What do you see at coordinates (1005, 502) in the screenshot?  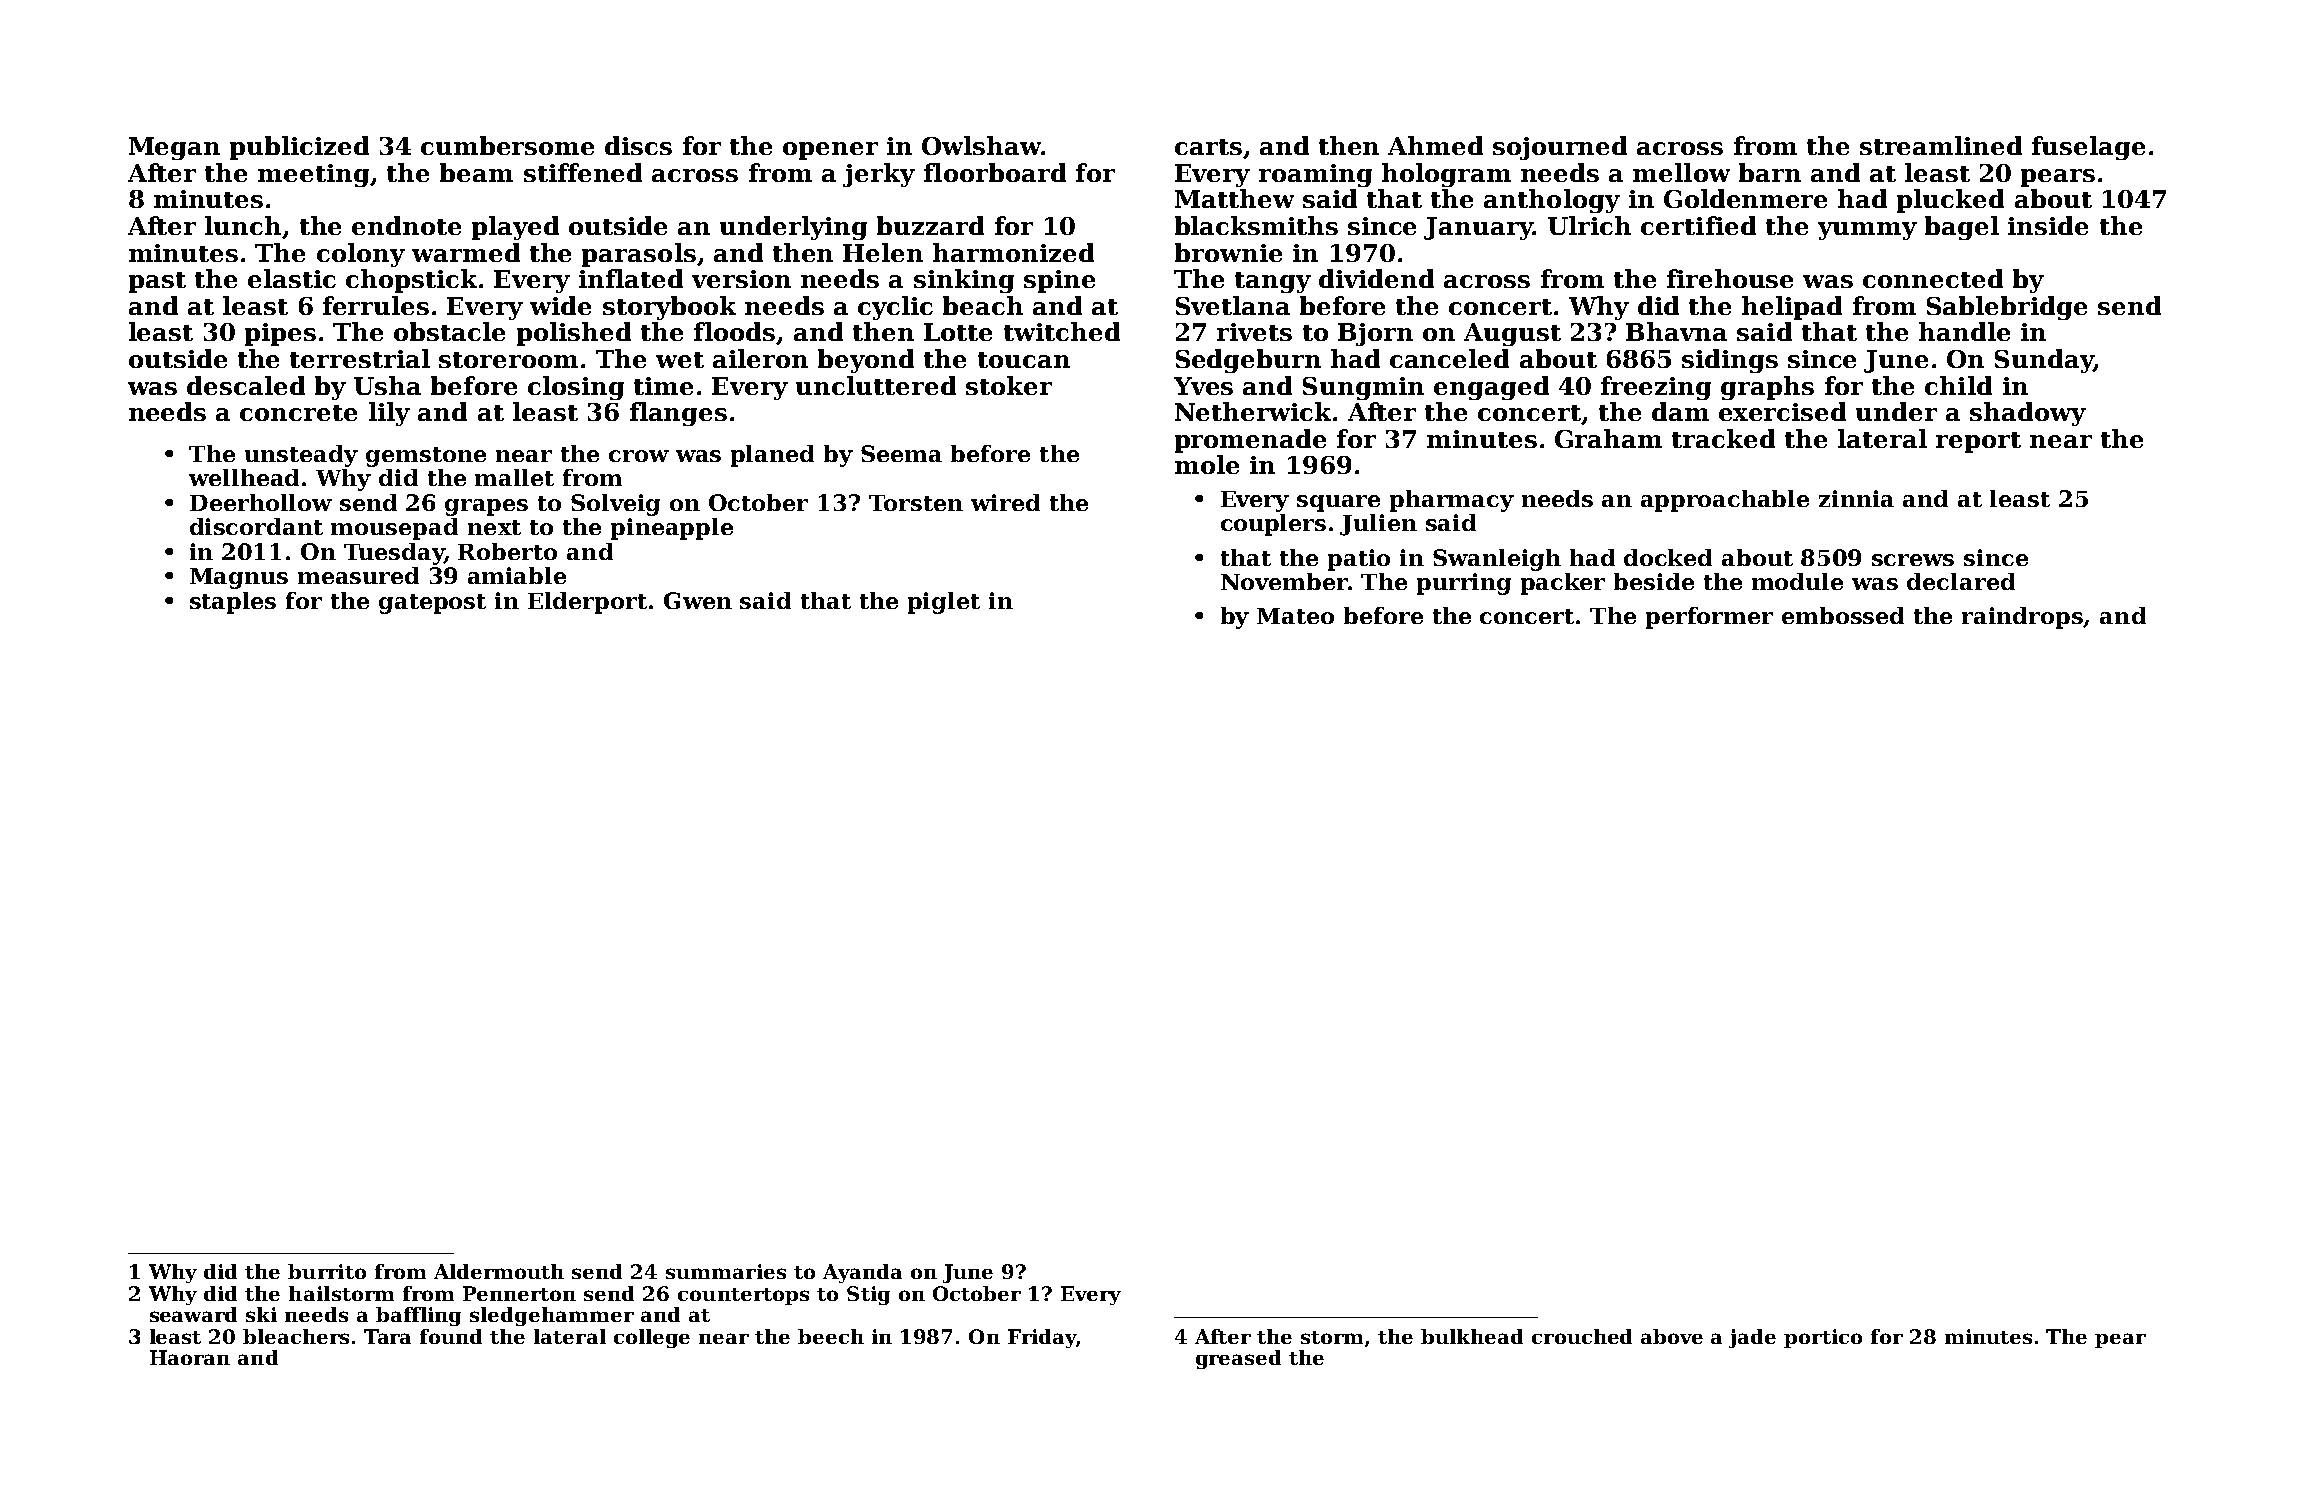 I see `wired` at bounding box center [1005, 502].
